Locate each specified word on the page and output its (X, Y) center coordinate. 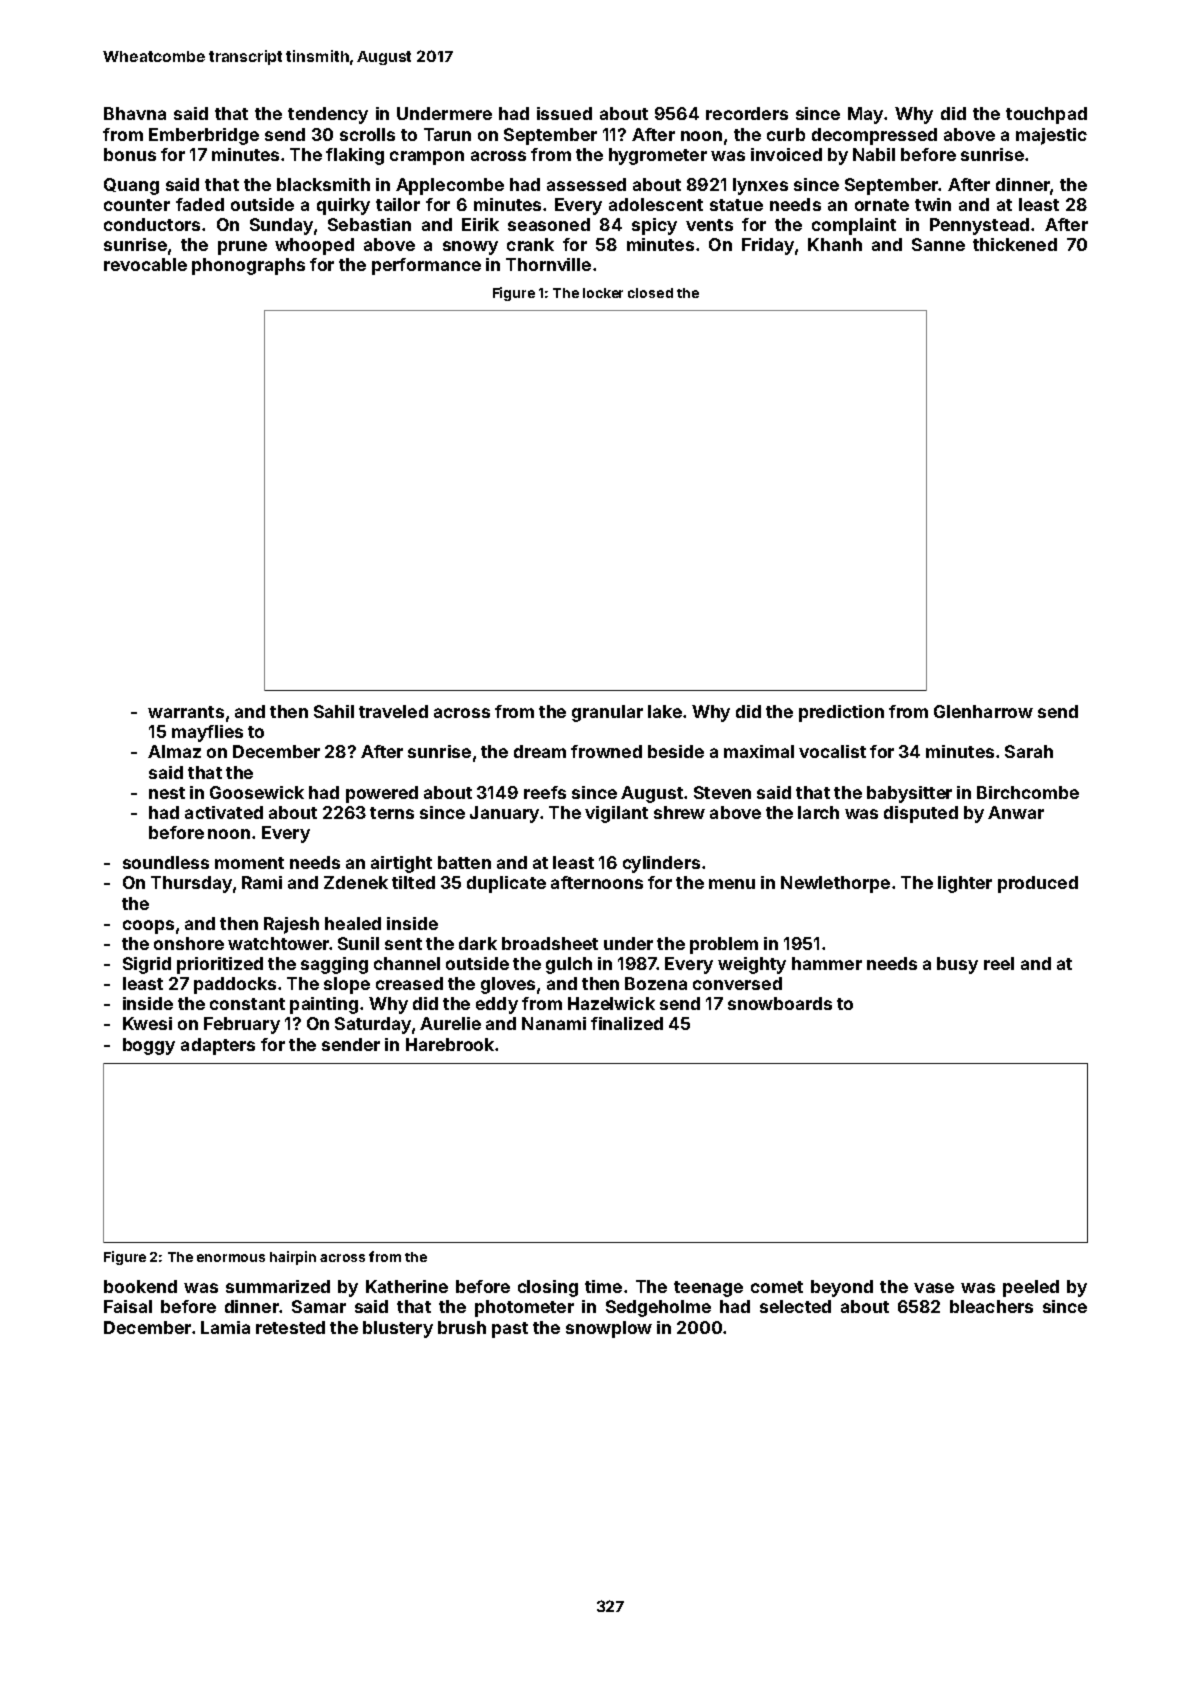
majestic (1051, 136)
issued (564, 113)
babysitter (909, 794)
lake (665, 711)
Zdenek (356, 882)
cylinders (661, 864)
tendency (328, 115)
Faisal (128, 1306)
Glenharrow (983, 711)
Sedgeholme (658, 1308)
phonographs (248, 266)
